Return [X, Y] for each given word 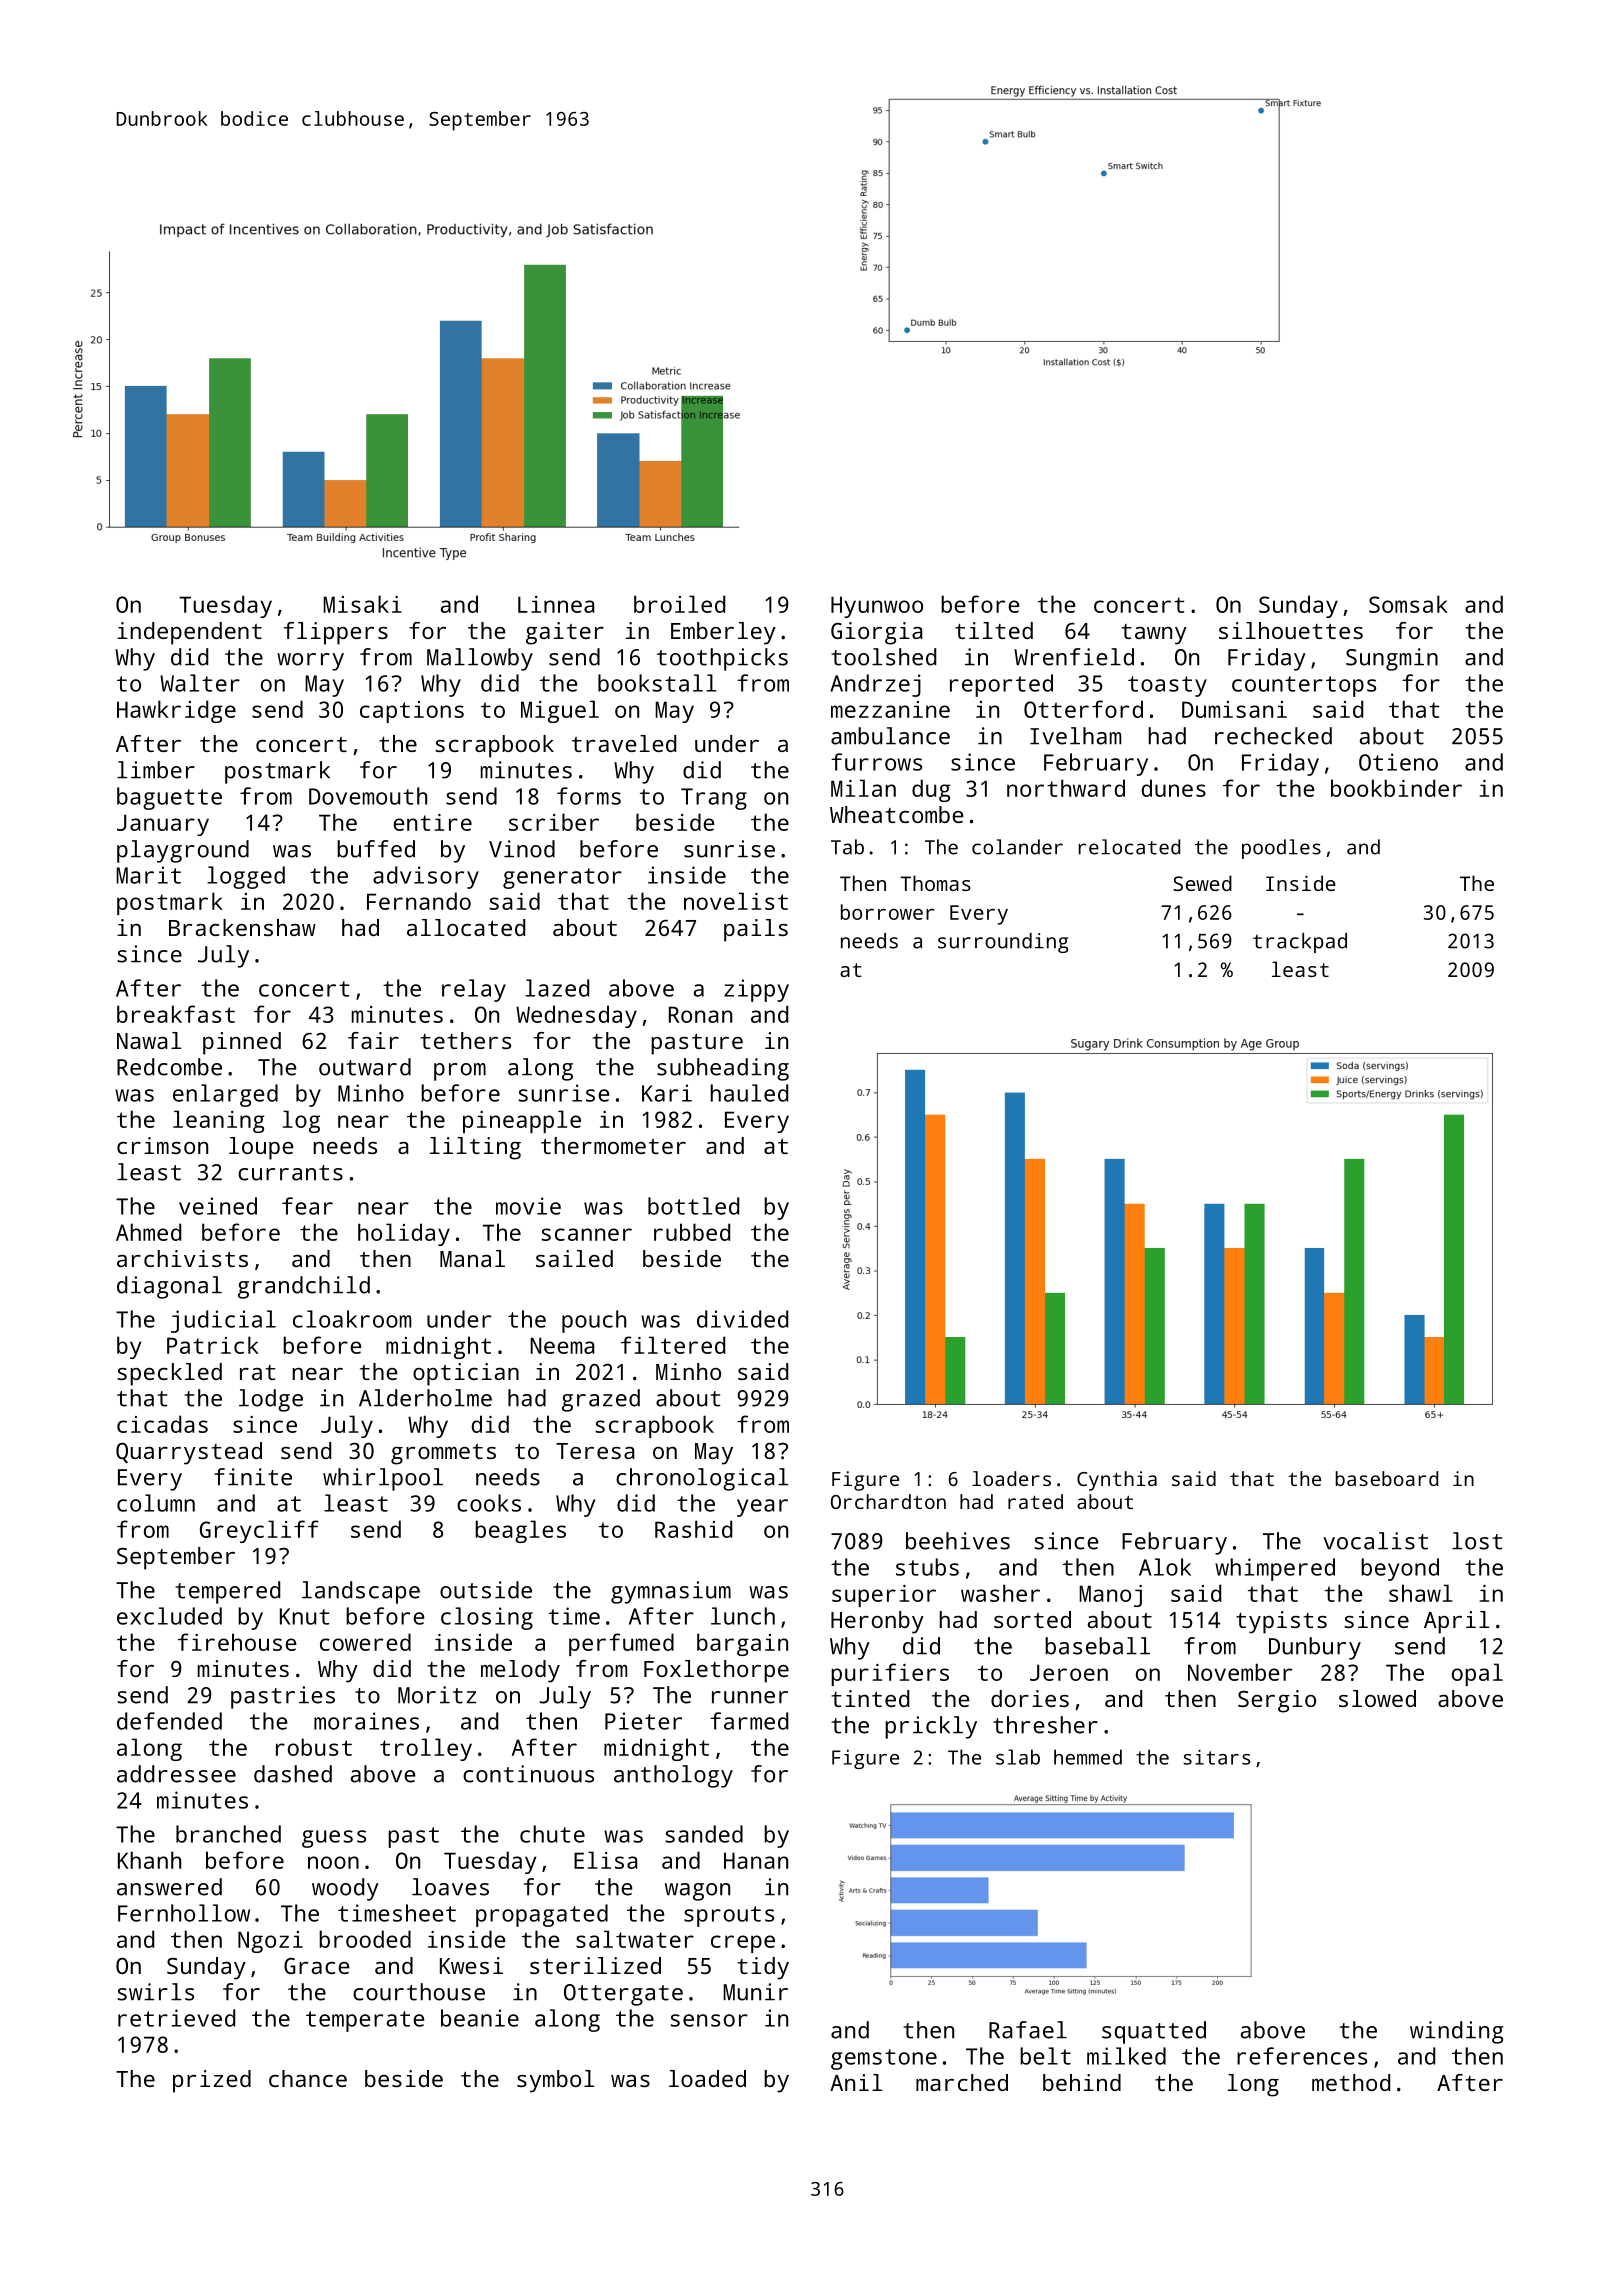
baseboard [1387, 1478]
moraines [366, 1721]
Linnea [556, 604]
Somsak [1408, 604]
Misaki [362, 604]
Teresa [595, 1451]
